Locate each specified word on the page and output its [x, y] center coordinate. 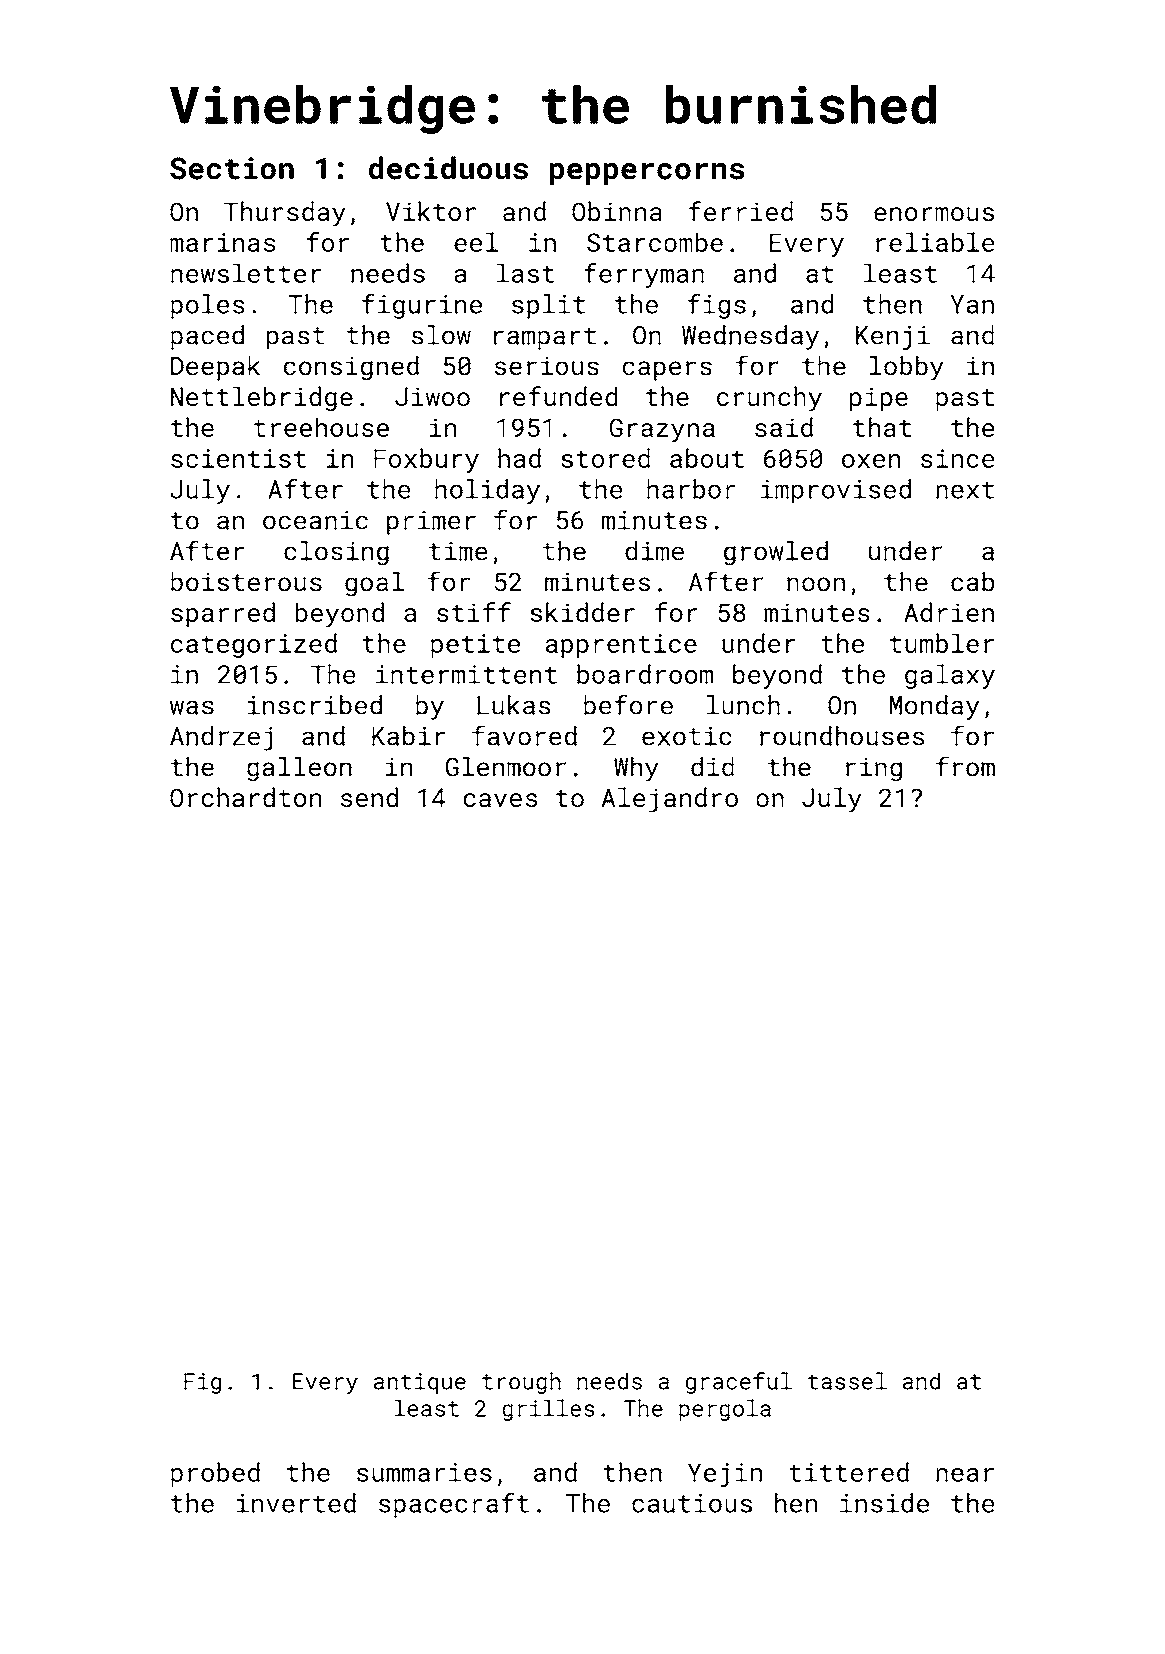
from [965, 766]
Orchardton [245, 797]
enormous [934, 214]
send [369, 797]
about [707, 458]
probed [215, 1474]
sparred [223, 614]
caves [500, 800]
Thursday [285, 214]
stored [605, 458]
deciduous [448, 168]
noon [816, 584]
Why [636, 769]
